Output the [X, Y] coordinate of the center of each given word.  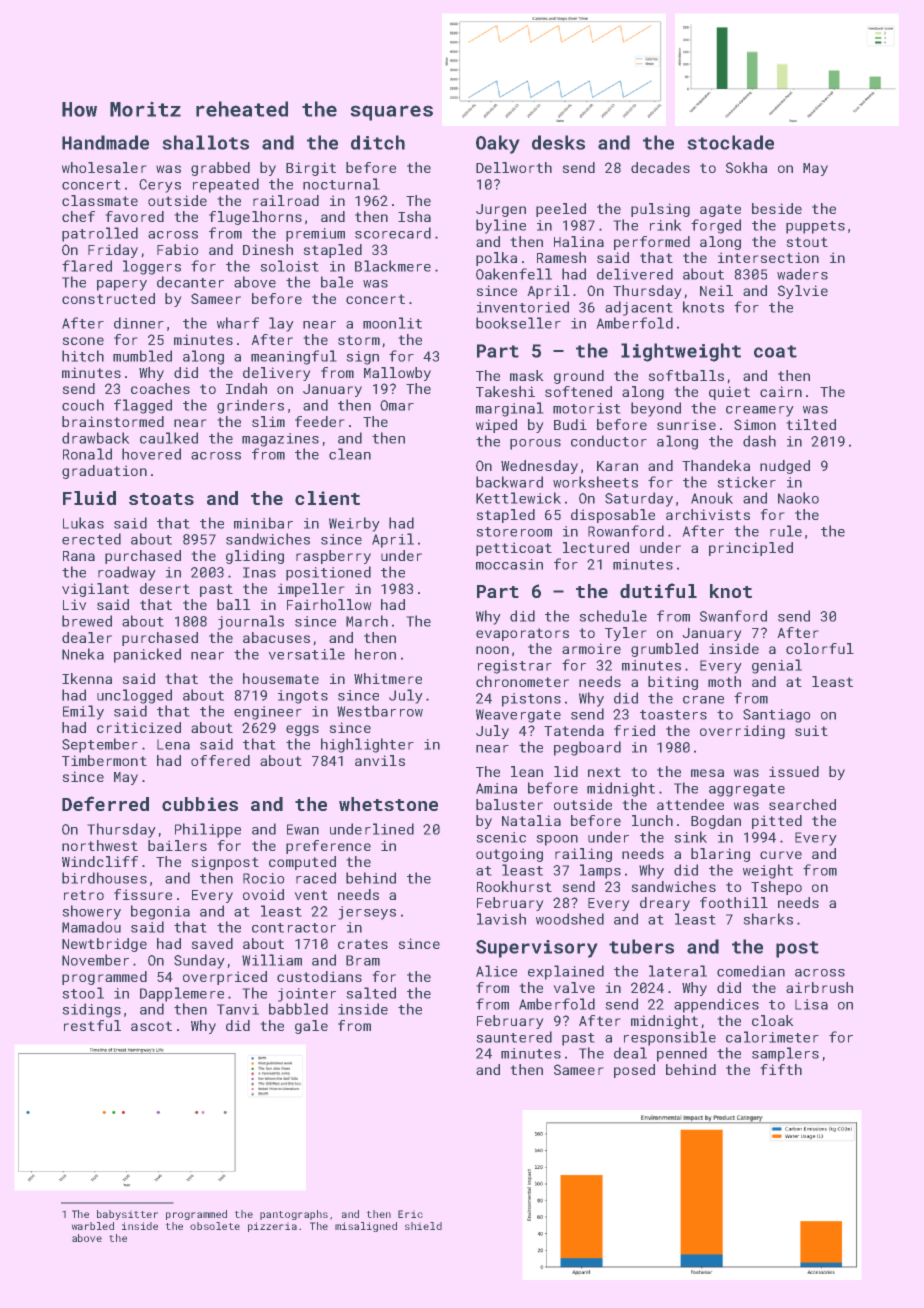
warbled [93, 1226]
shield [423, 1226]
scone [83, 341]
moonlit [392, 323]
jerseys [367, 913]
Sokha [746, 167]
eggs [302, 730]
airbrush [819, 987]
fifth [781, 1069]
